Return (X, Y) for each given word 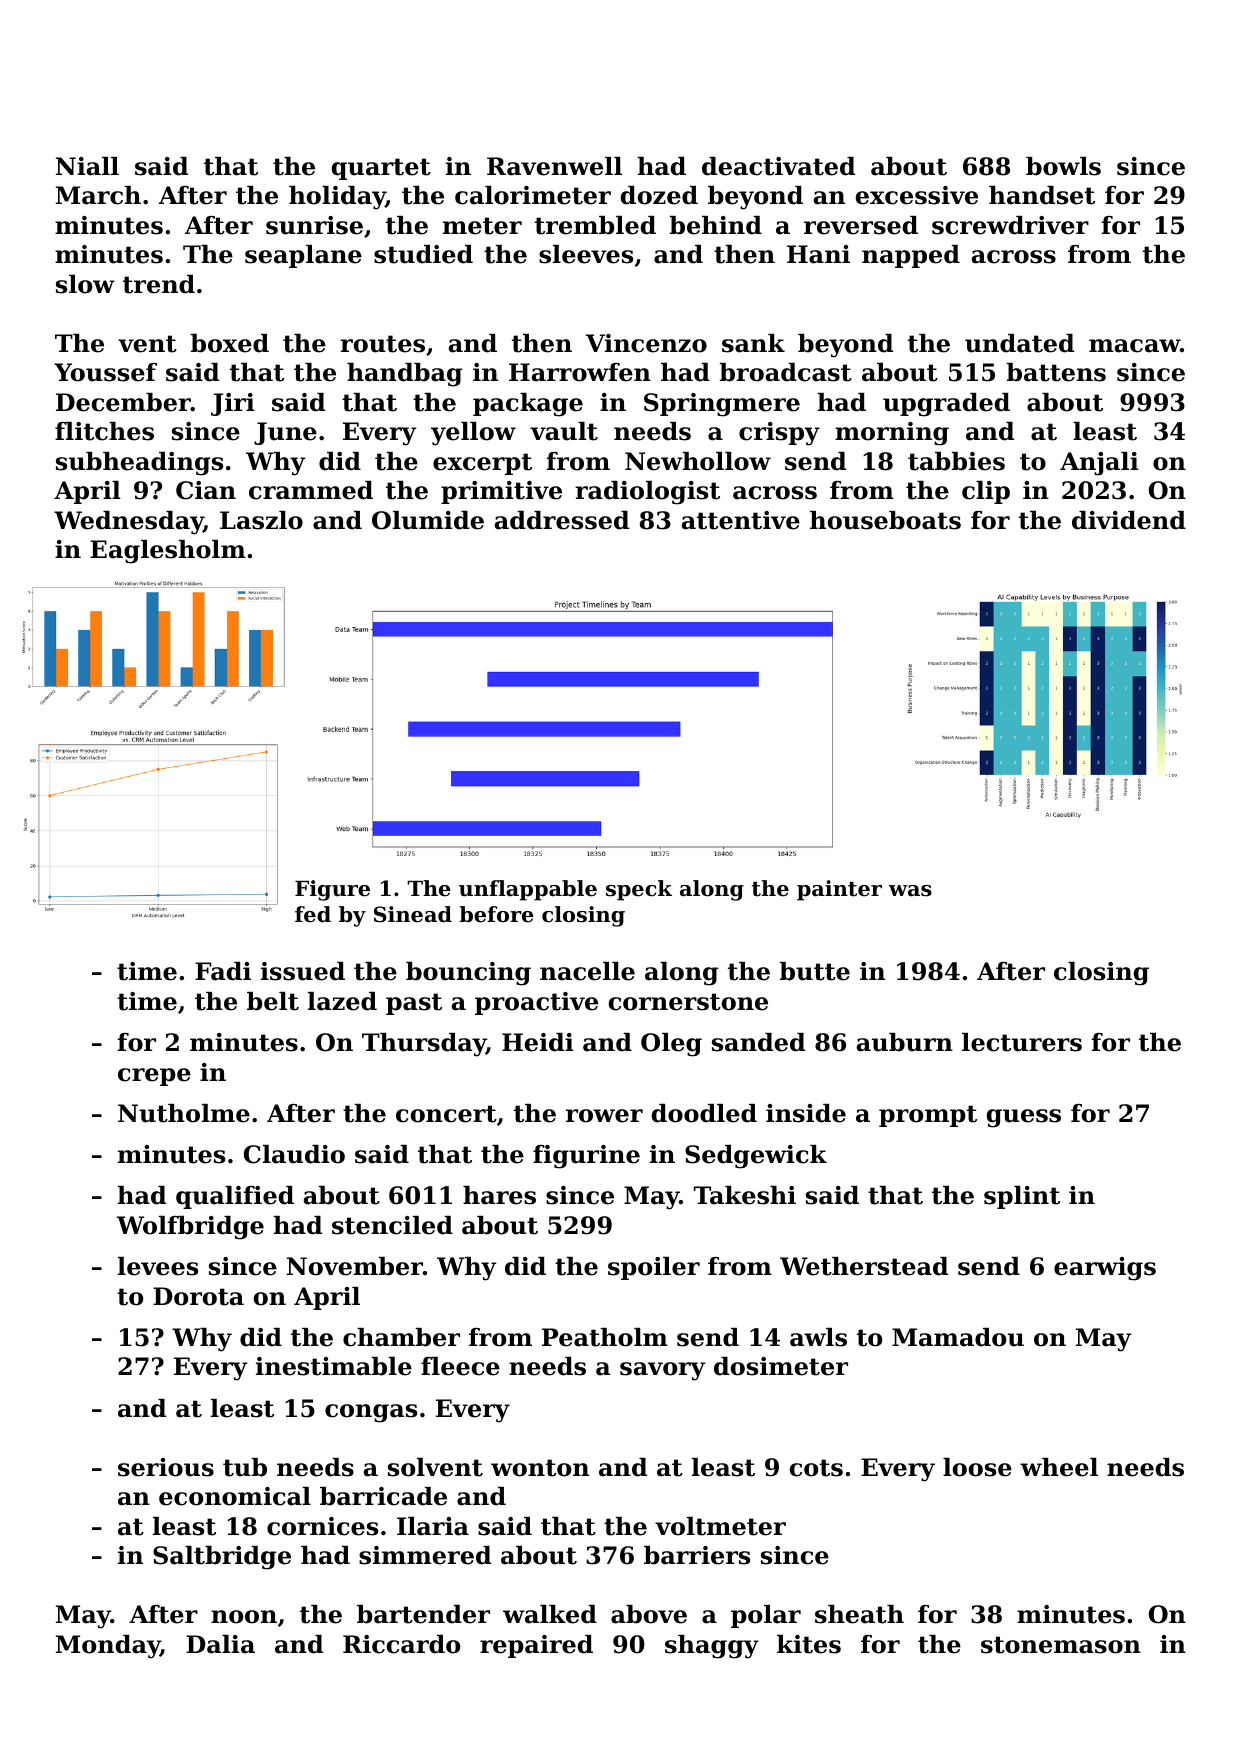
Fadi (223, 971)
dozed (659, 195)
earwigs (1105, 1269)
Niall (87, 166)
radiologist (647, 493)
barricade (383, 1496)
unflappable (528, 890)
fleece (460, 1366)
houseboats (885, 520)
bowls (1063, 166)
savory (662, 1371)
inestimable (334, 1366)
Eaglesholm (168, 552)
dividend (1129, 520)
